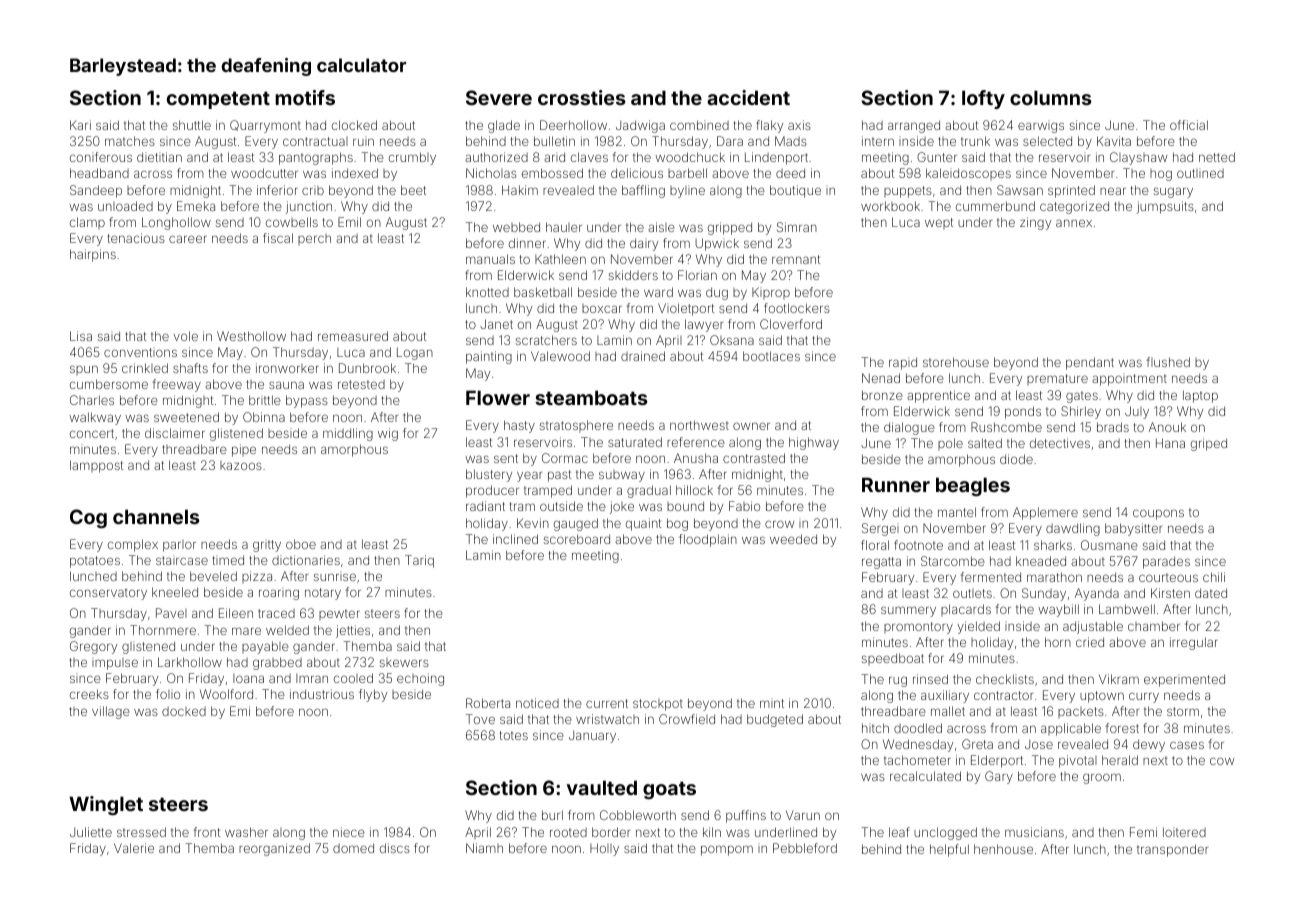 Image resolution: width=1308 pixels, height=924 pixels. Describe the element at coordinates (582, 97) in the image. I see `crossties` at that location.
